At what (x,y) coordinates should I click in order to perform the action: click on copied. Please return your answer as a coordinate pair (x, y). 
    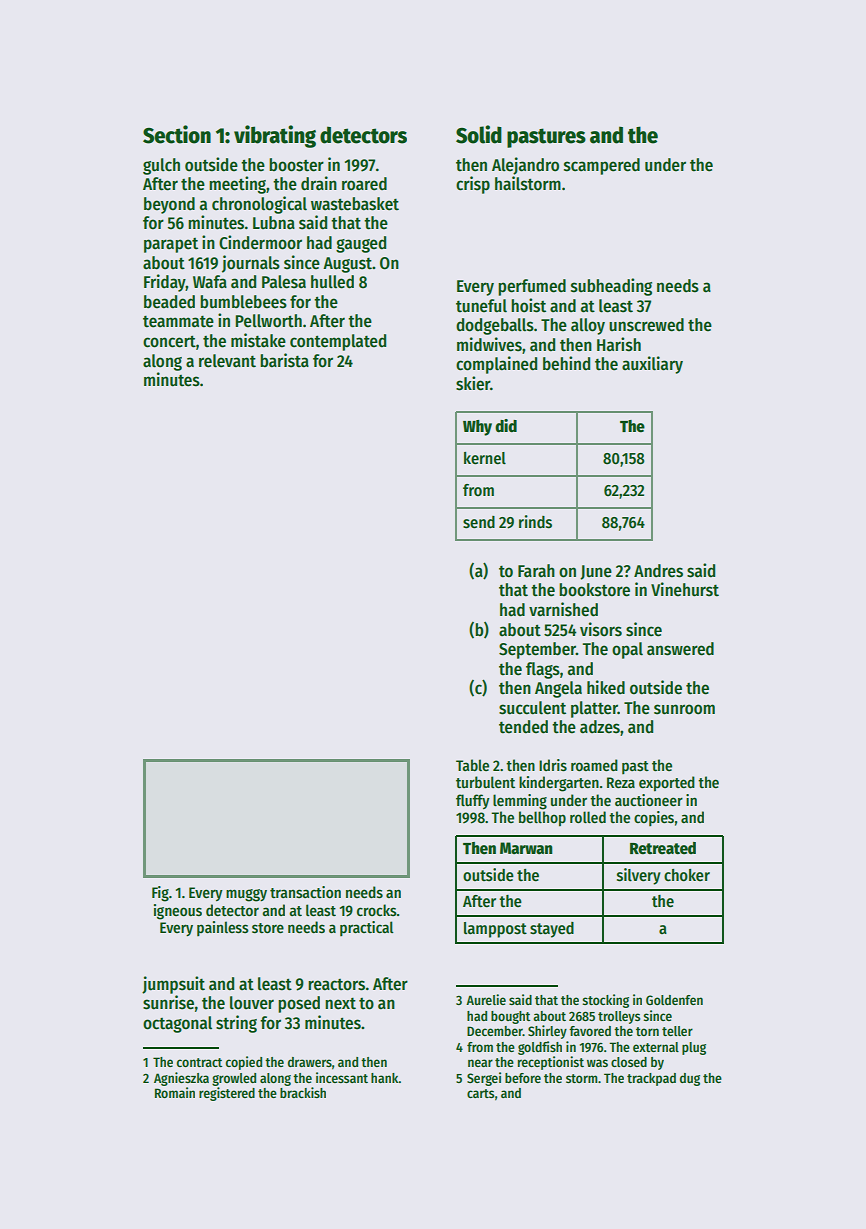
    Looking at the image, I should click on (244, 1063).
